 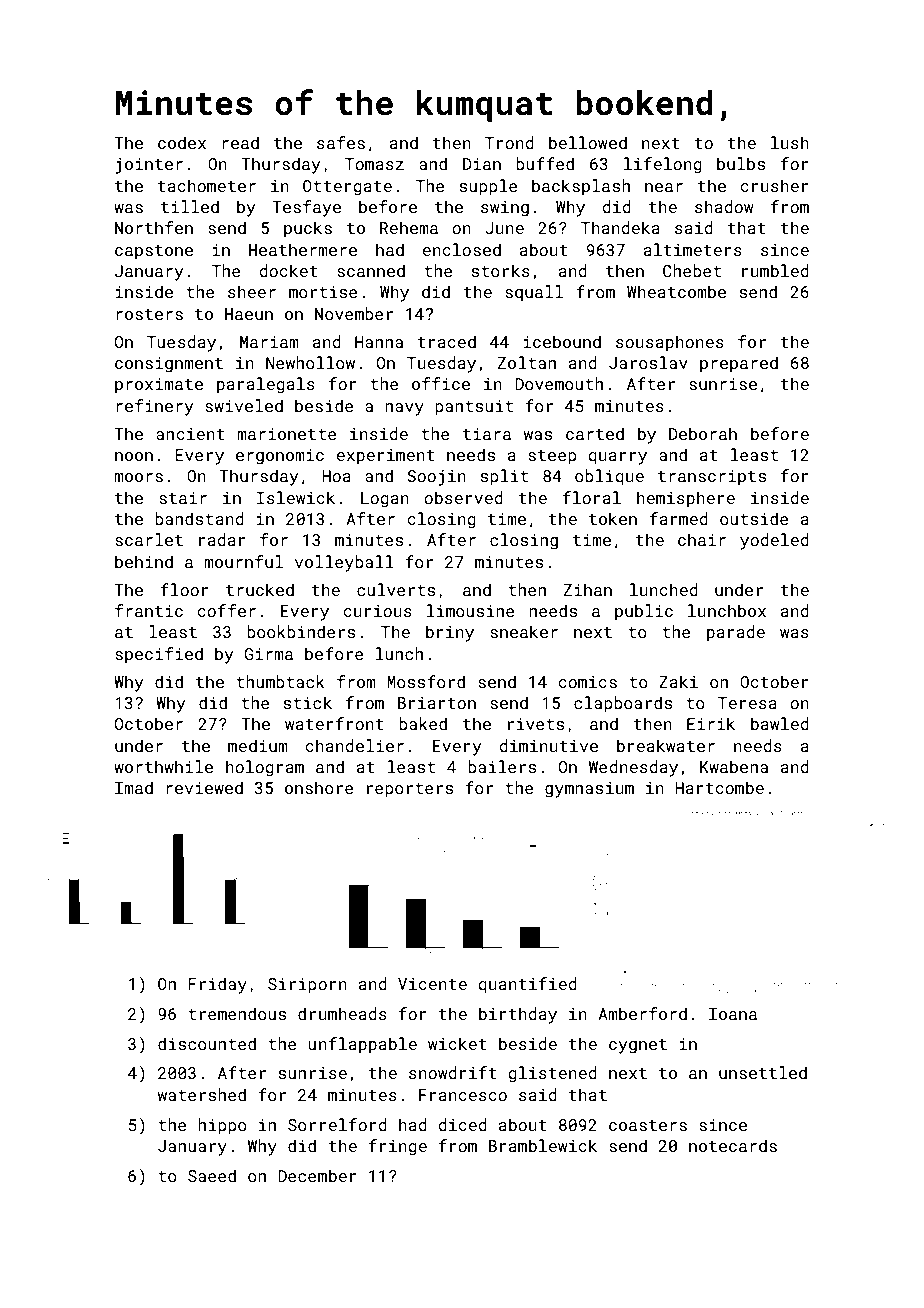 I want to click on fringe, so click(x=398, y=1147).
